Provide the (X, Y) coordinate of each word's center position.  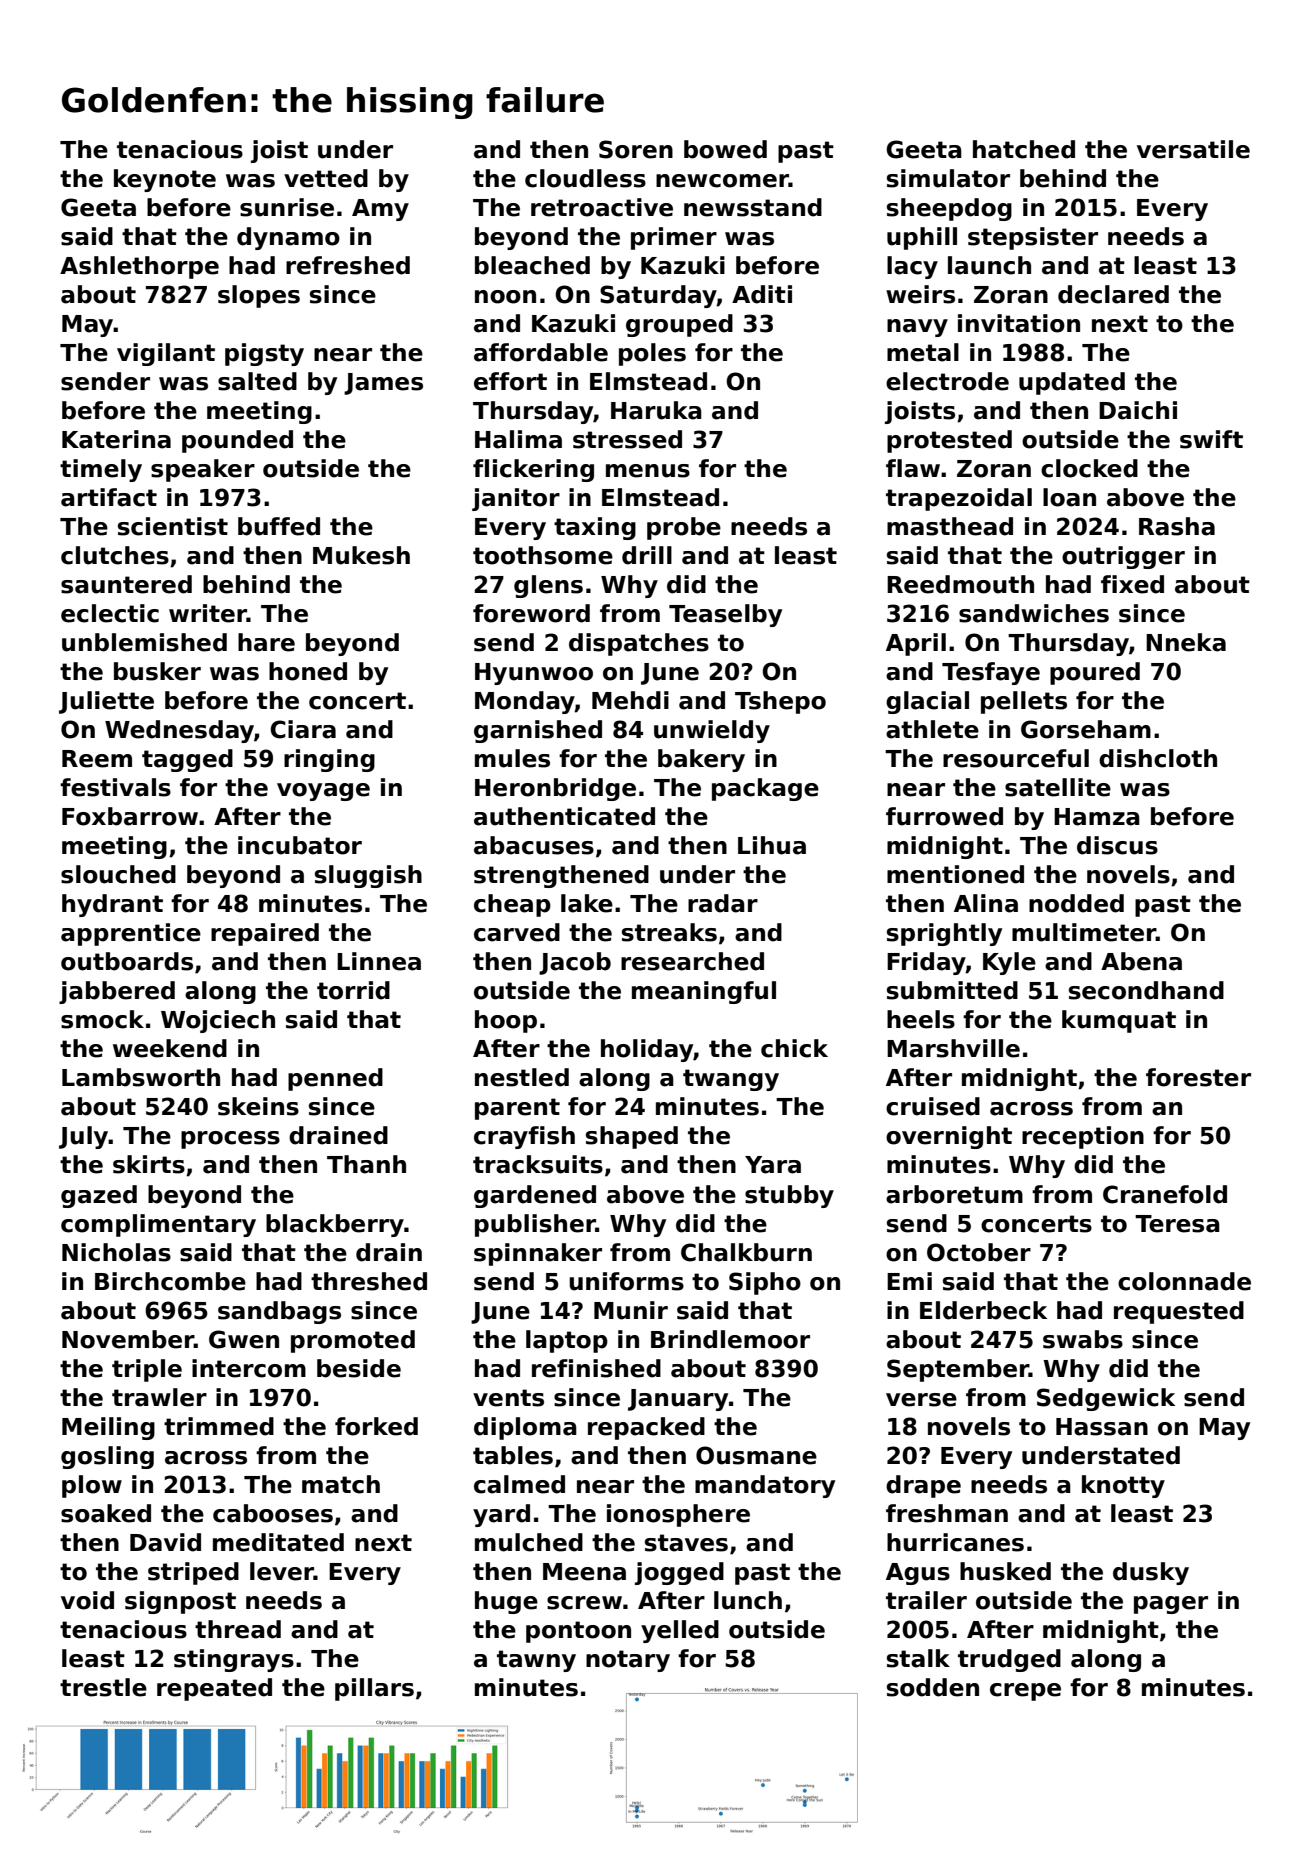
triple (147, 1370)
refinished (596, 1368)
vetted (326, 178)
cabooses (273, 1513)
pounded (237, 441)
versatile (1193, 149)
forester (1198, 1077)
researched (692, 961)
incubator (300, 845)
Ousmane (756, 1455)
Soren (636, 149)
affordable (541, 352)
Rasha (1177, 526)
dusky (1151, 1573)
